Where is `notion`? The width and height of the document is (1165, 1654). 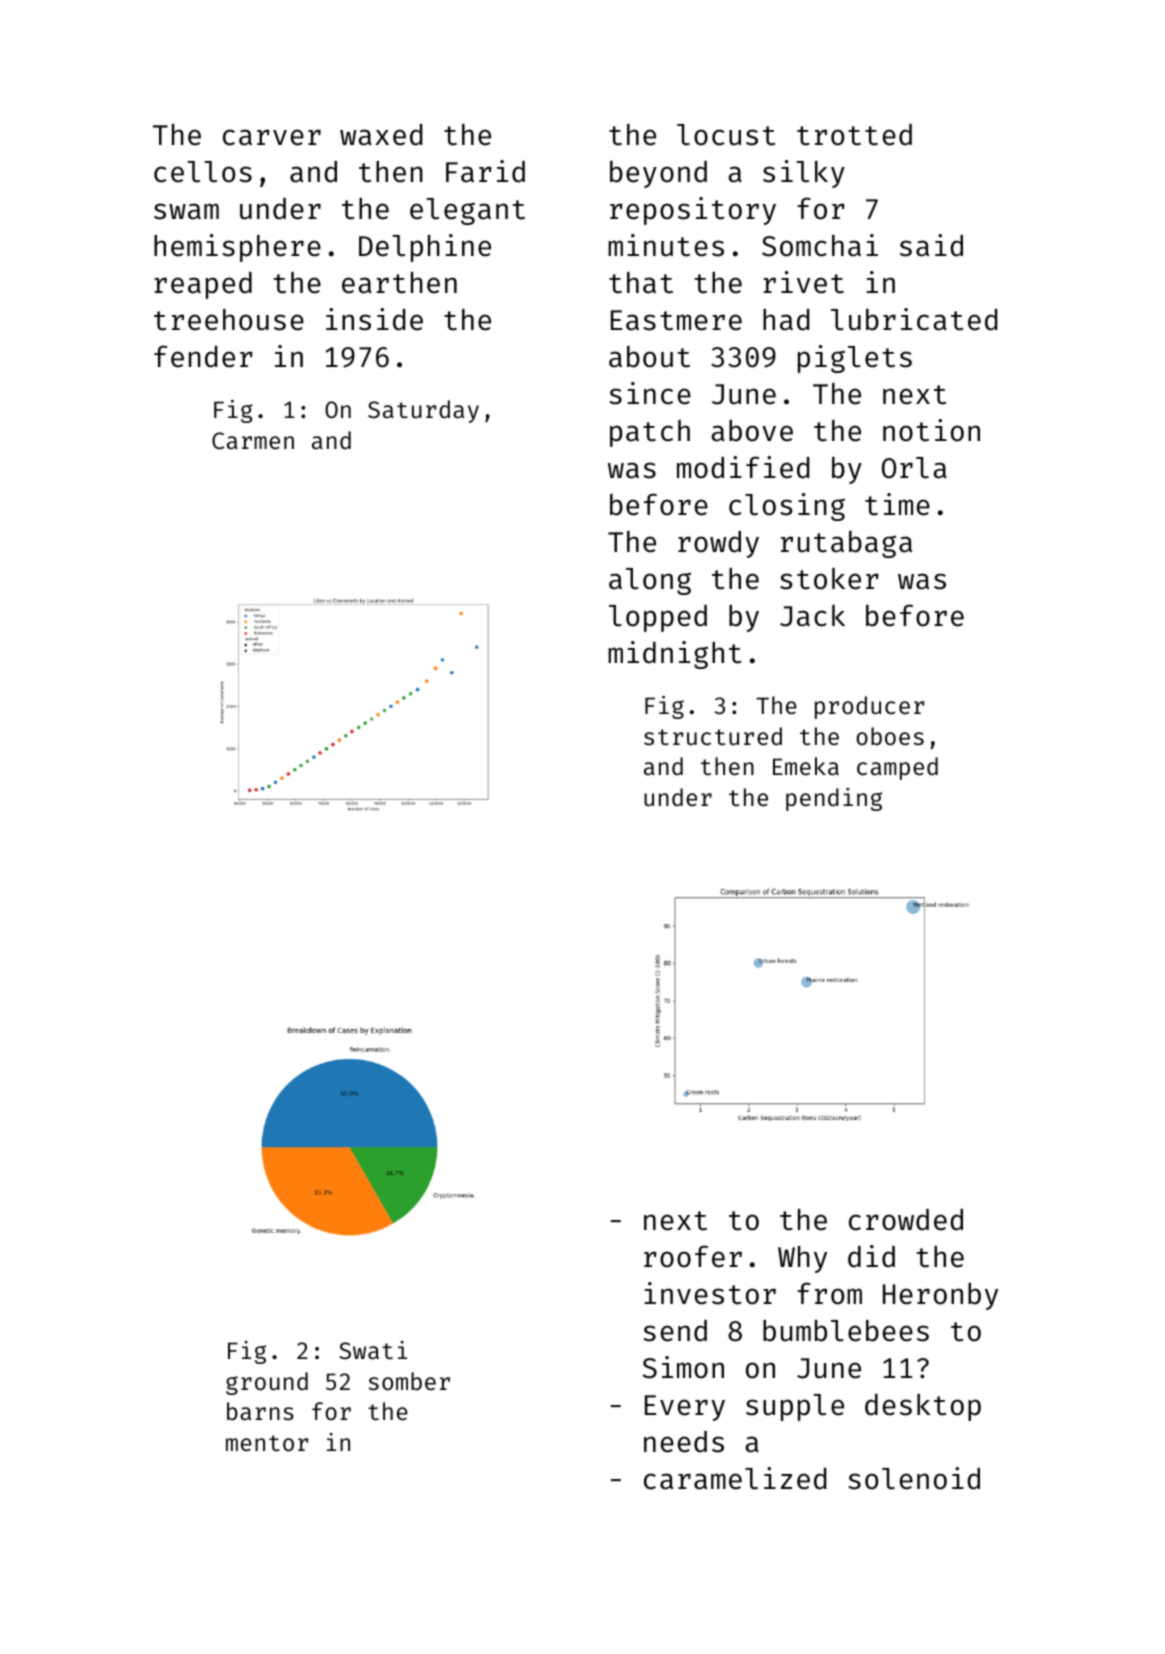
notion is located at coordinates (931, 430).
